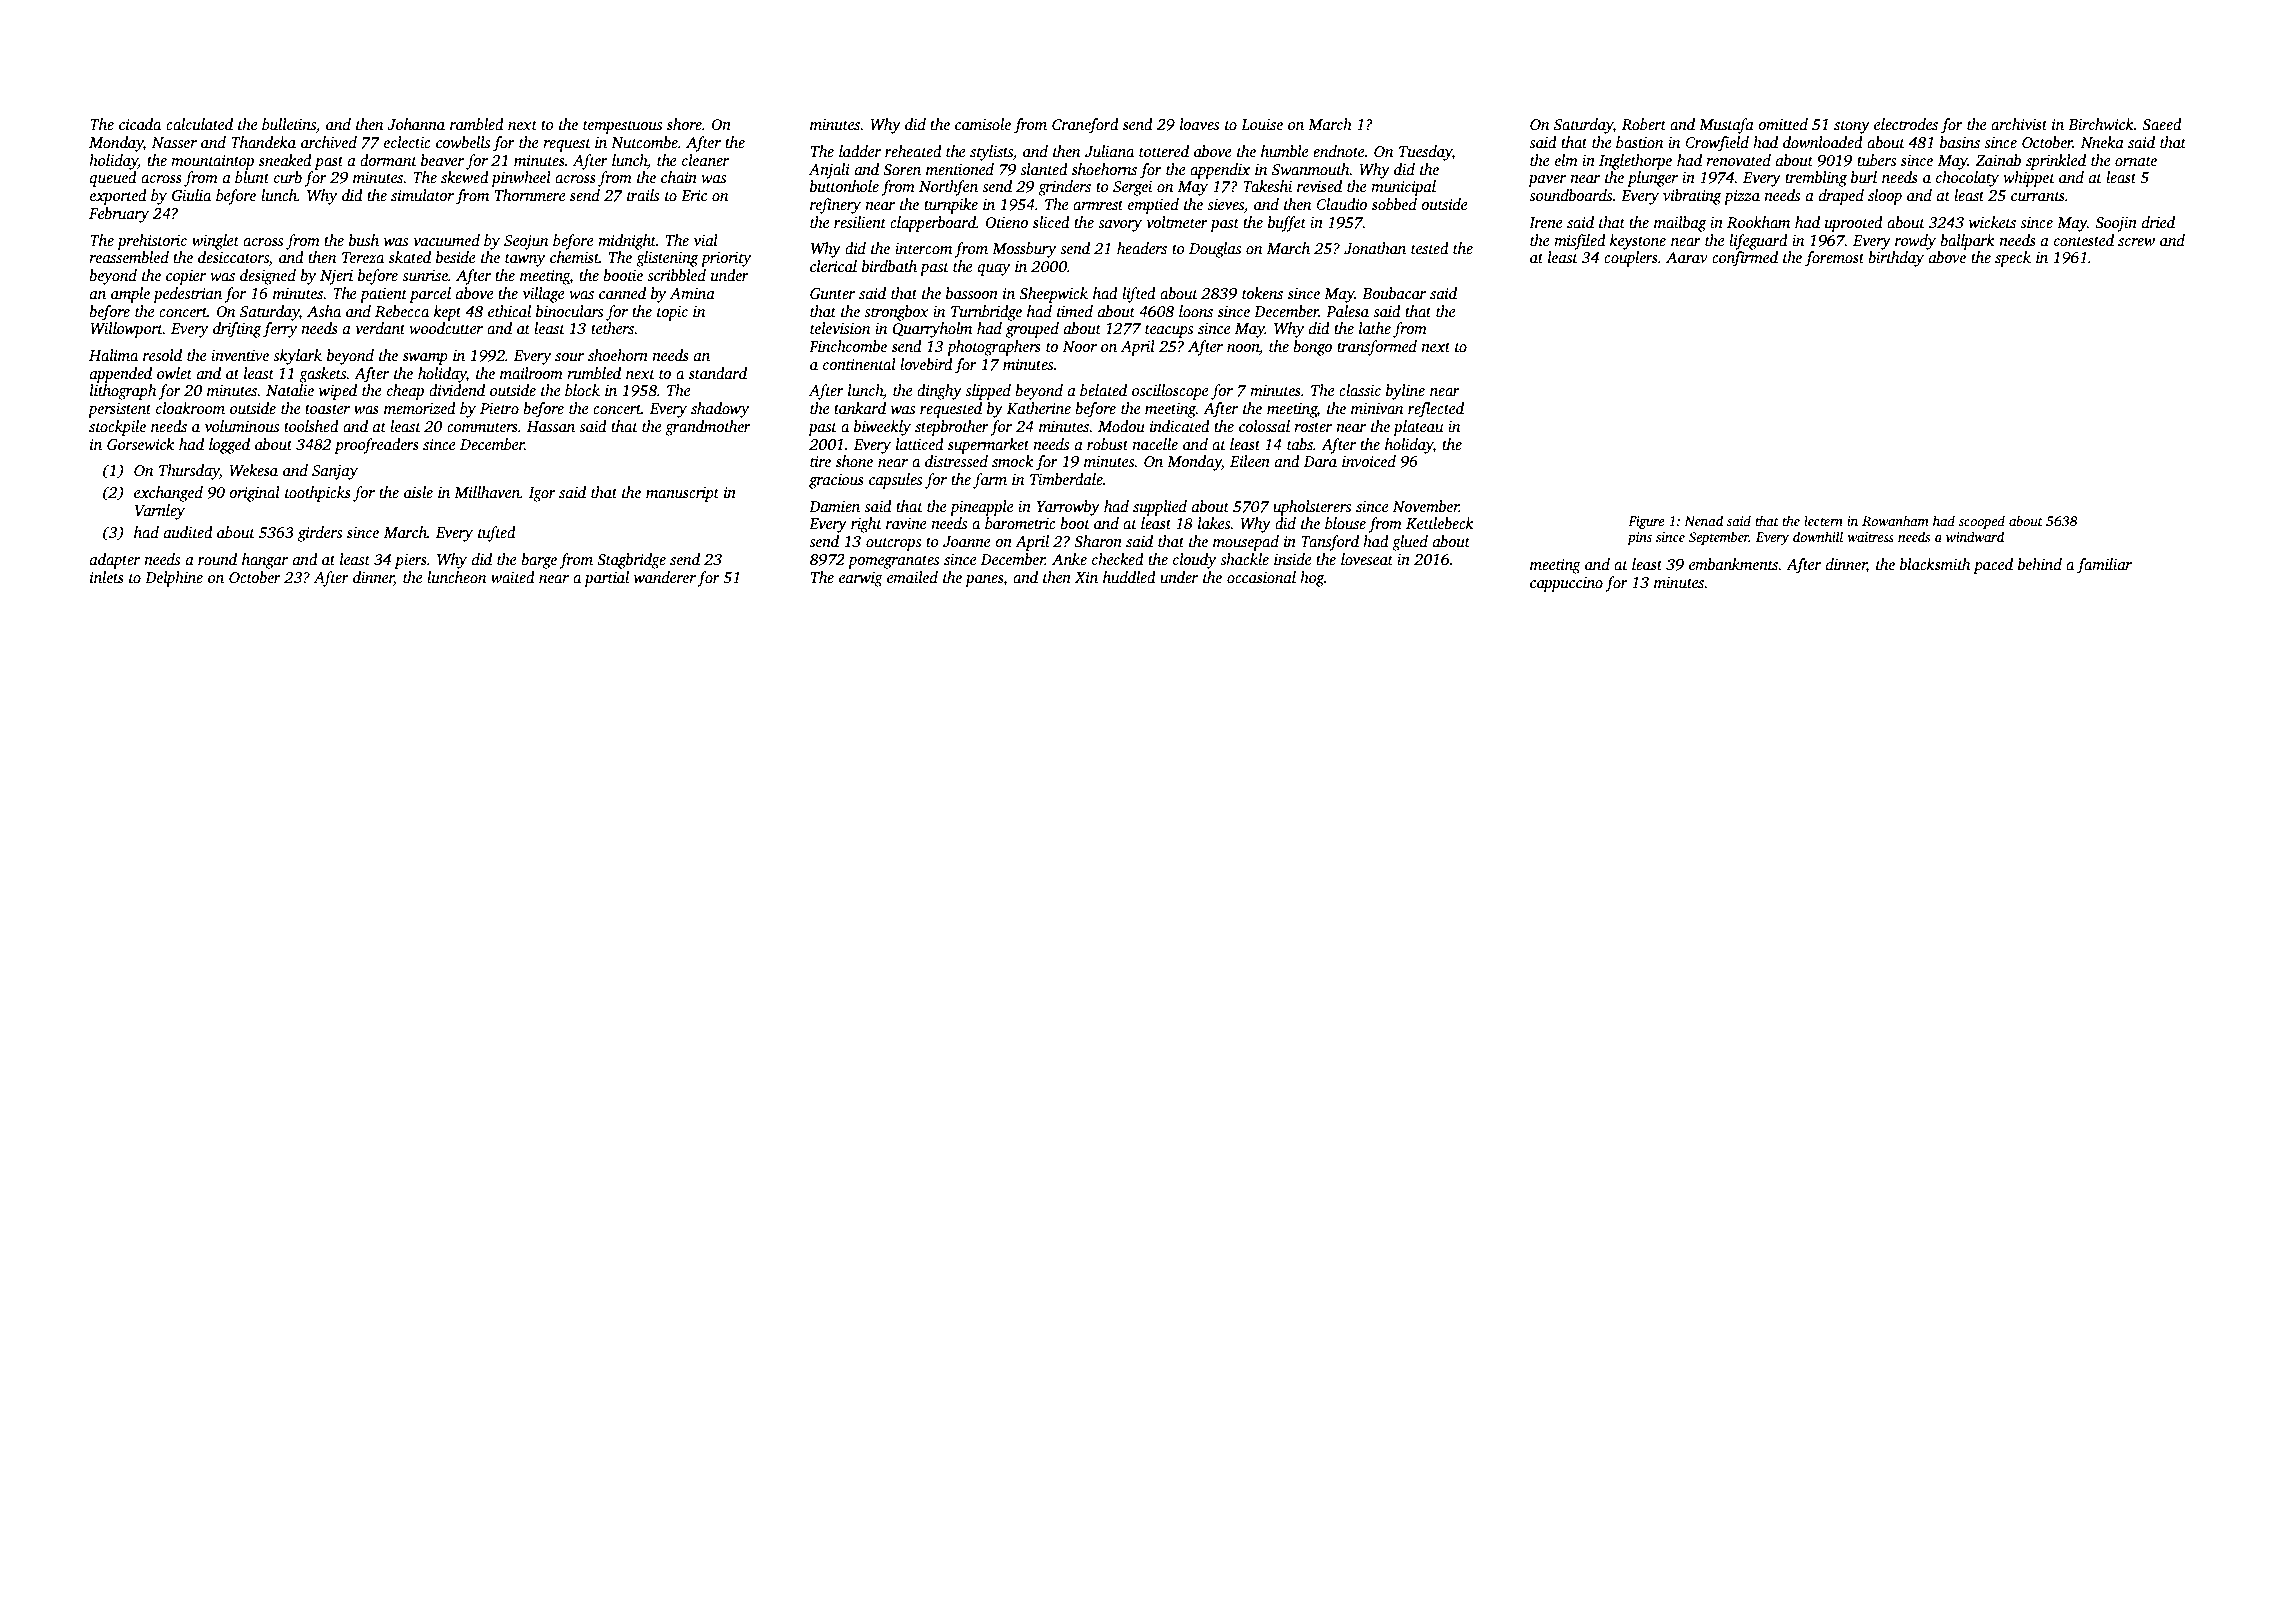  I want to click on sprinkled, so click(2056, 162).
